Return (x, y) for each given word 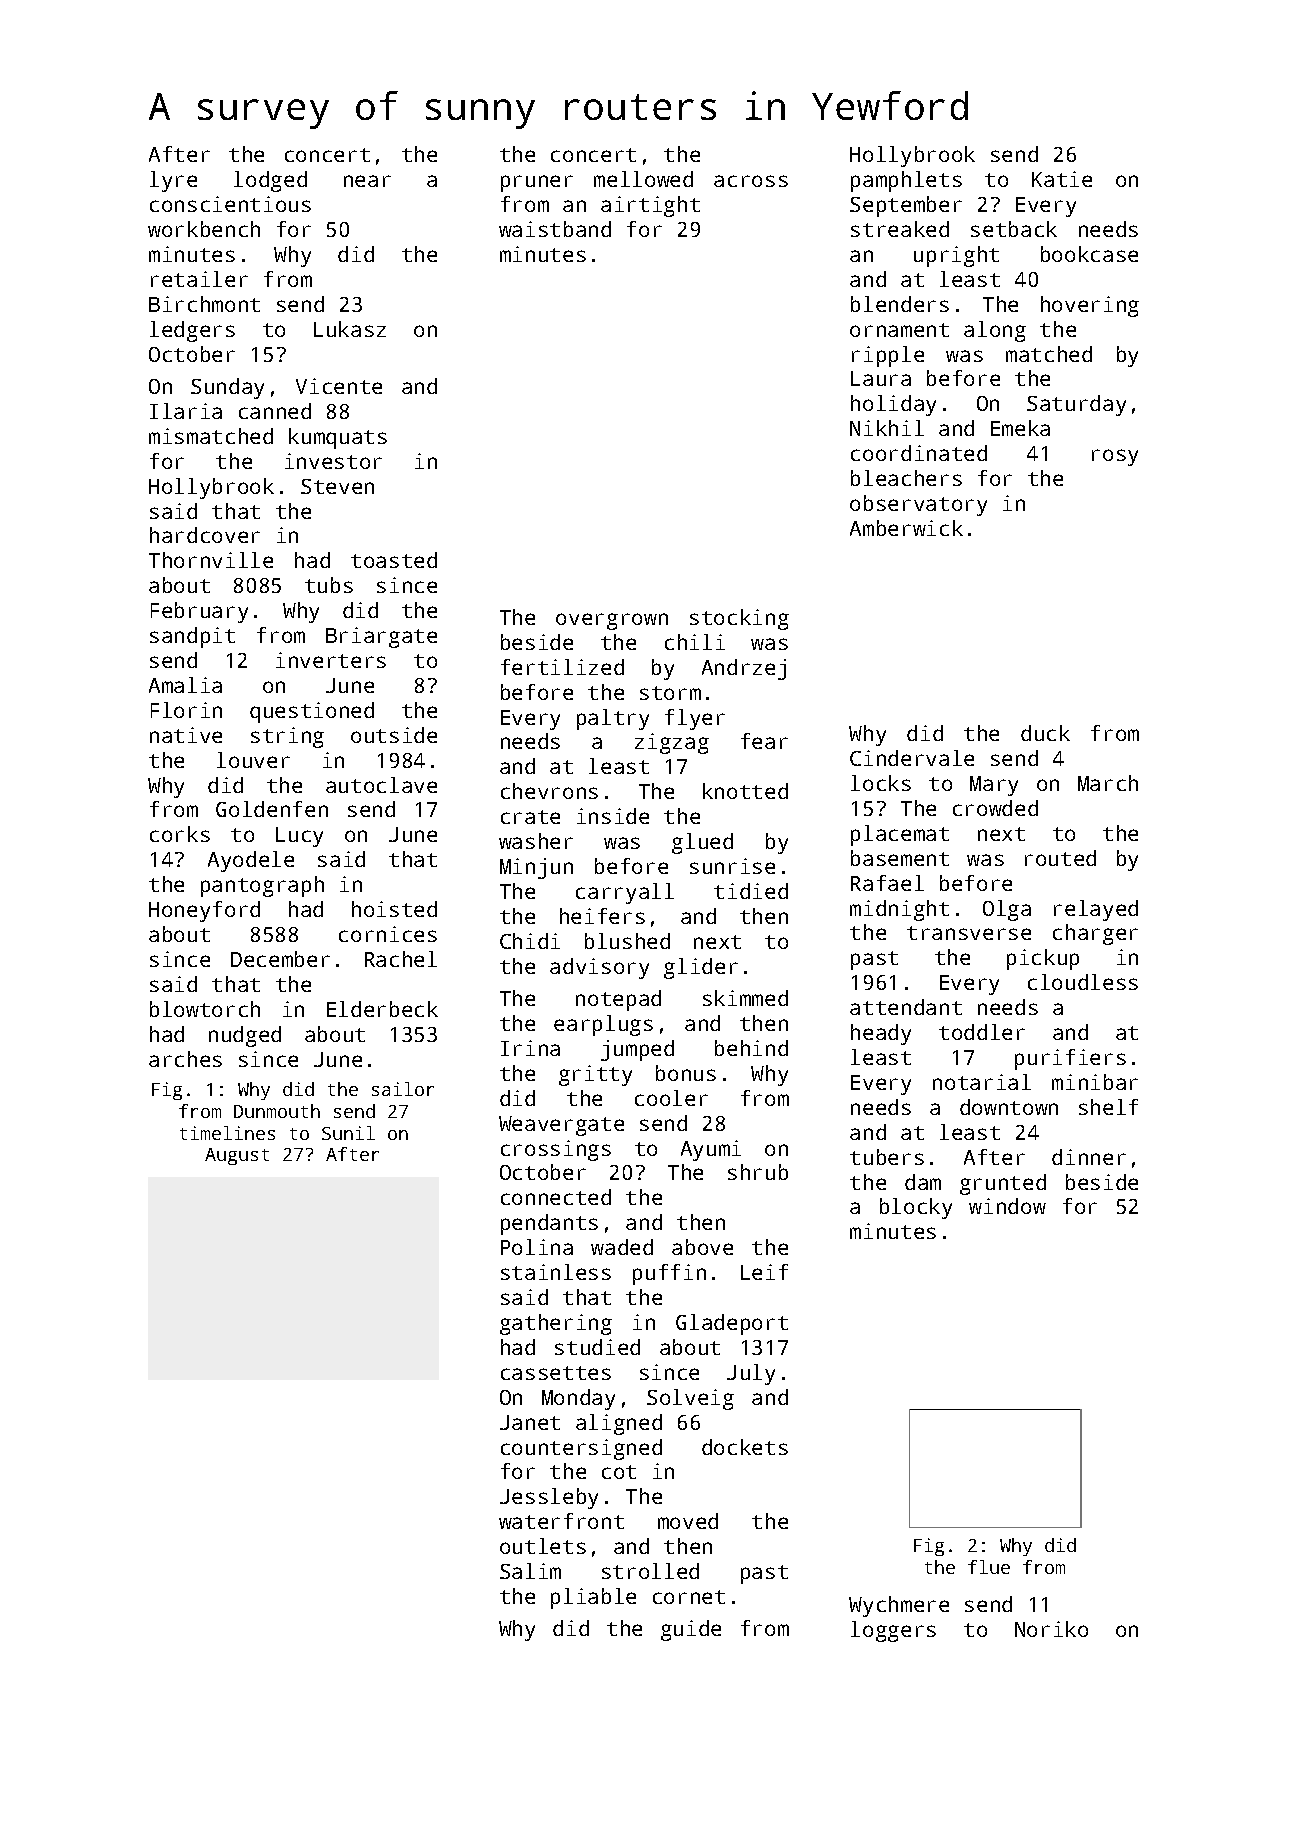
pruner (537, 183)
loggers (893, 1631)
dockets (745, 1447)
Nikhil (887, 428)
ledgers (192, 331)
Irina (530, 1048)
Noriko (1051, 1629)
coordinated (919, 453)
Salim (530, 1571)
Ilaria (186, 411)
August (237, 1156)
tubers (887, 1157)
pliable (593, 1598)
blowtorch (205, 1009)
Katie (1062, 179)
